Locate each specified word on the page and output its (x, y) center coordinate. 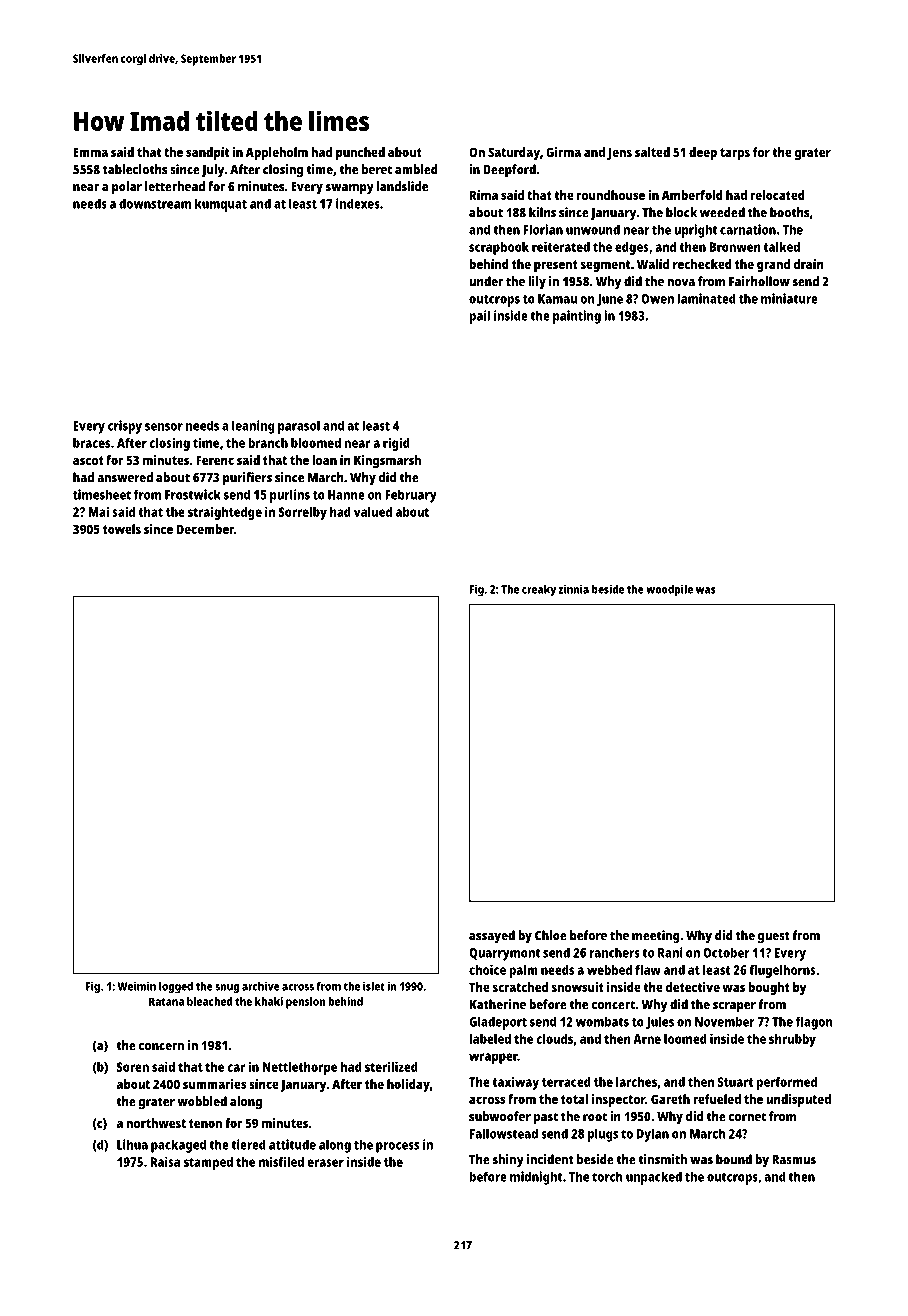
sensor (164, 427)
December (205, 529)
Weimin (136, 986)
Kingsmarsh (387, 461)
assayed (492, 937)
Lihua (132, 1144)
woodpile (669, 591)
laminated (706, 298)
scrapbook (499, 248)
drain (808, 264)
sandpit (207, 153)
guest (774, 937)
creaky (539, 590)
